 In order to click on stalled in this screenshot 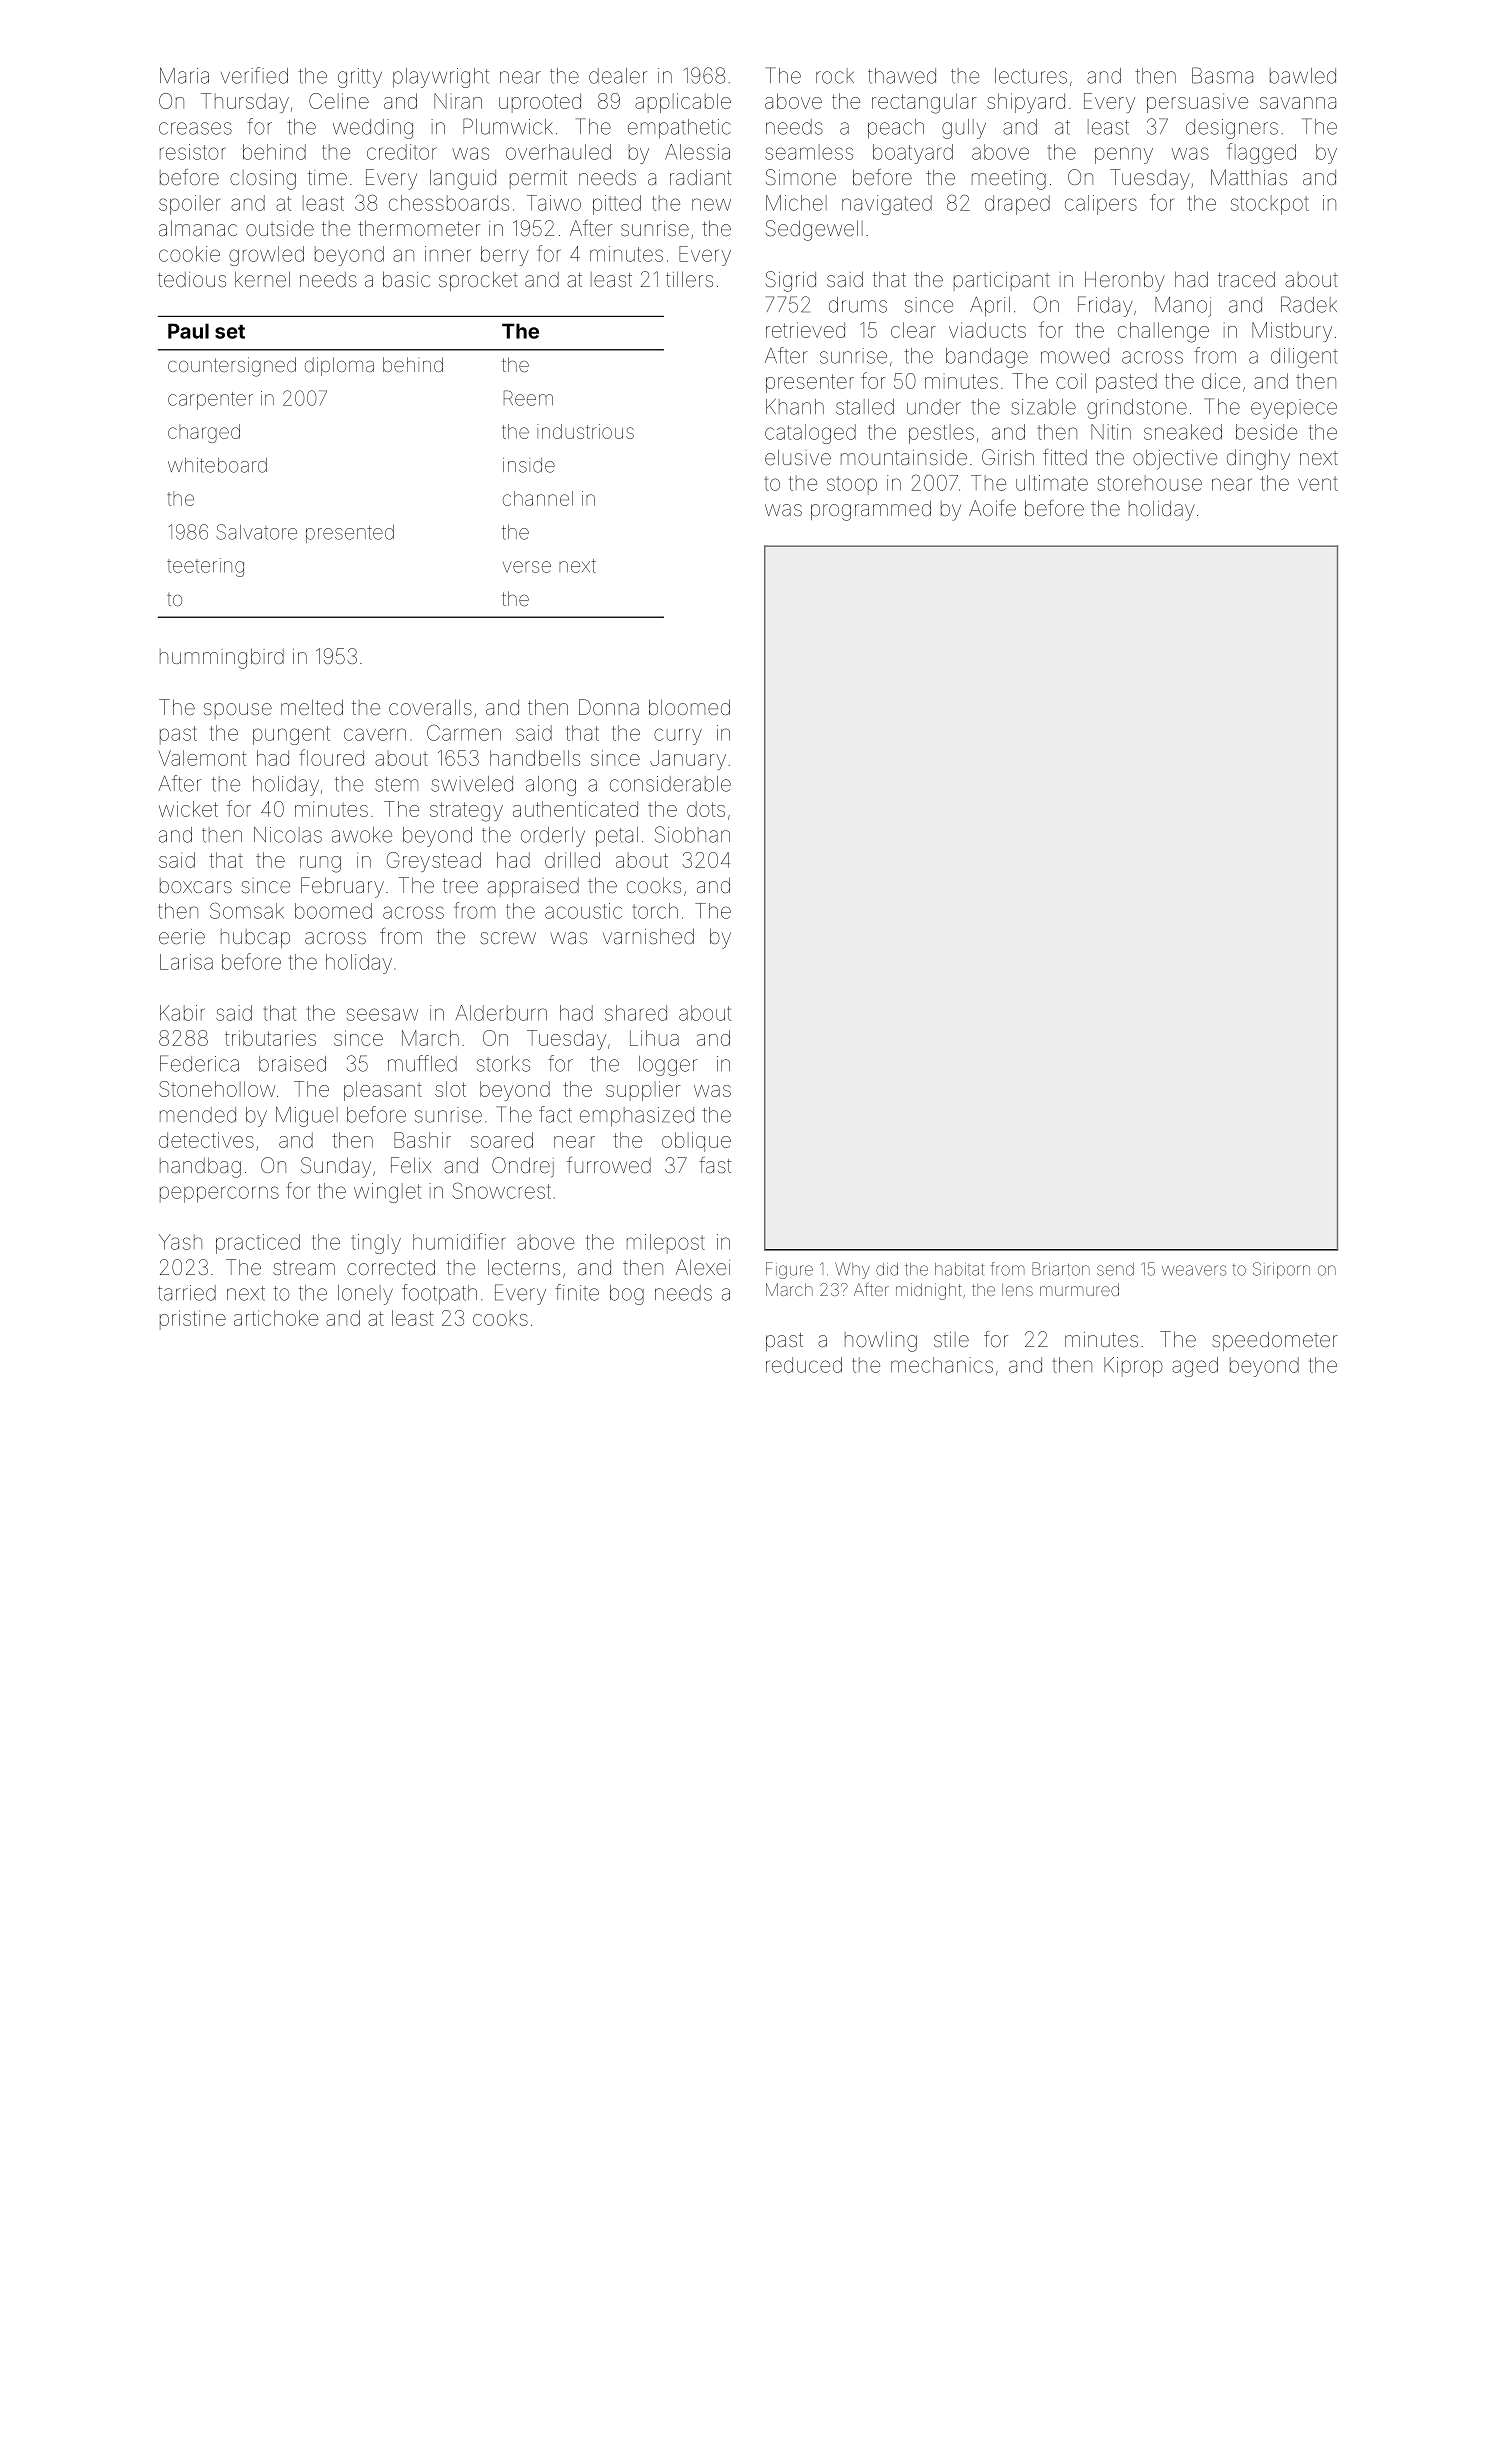, I will do `click(865, 407)`.
